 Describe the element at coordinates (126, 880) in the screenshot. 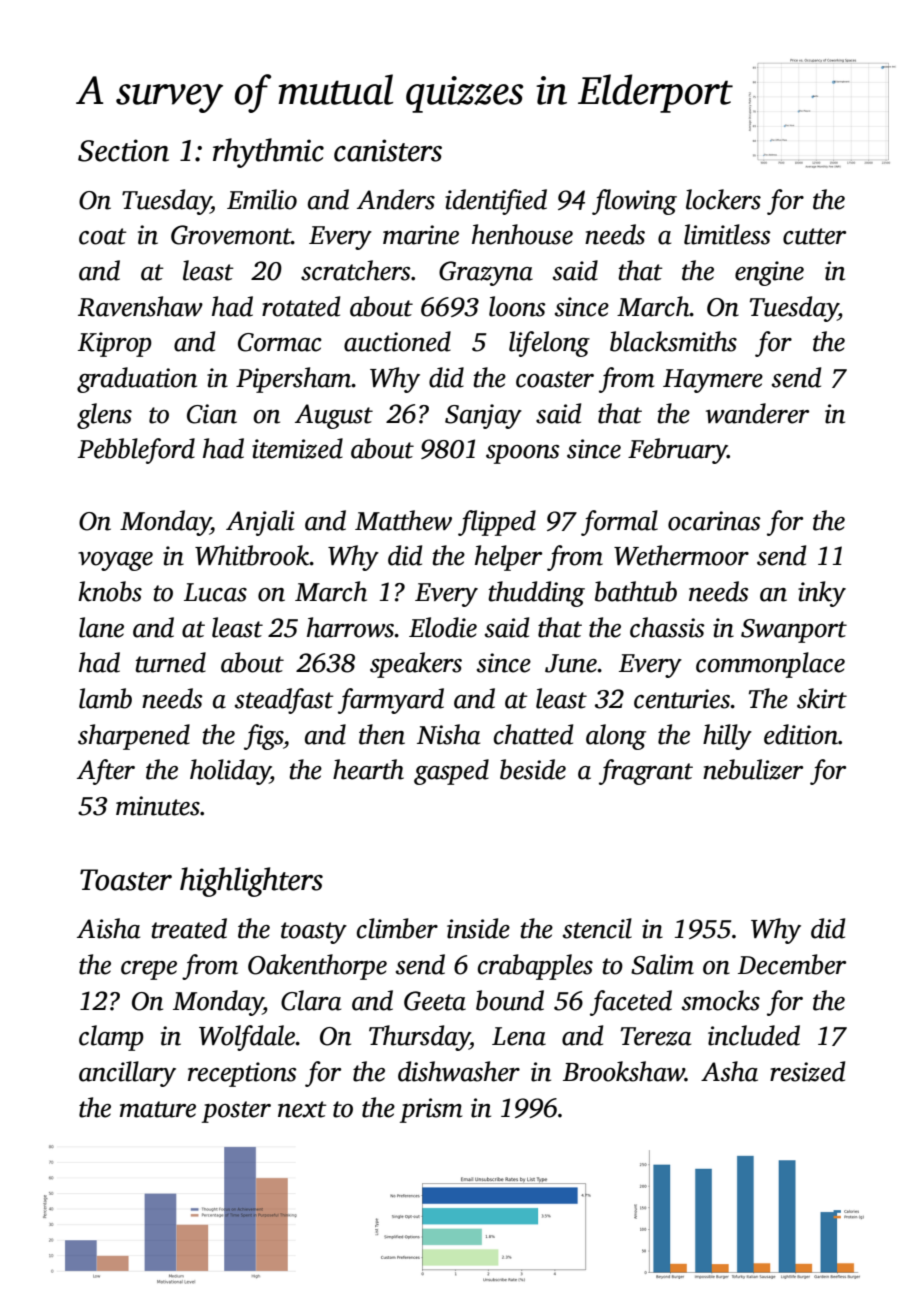

I see `Toaster` at that location.
